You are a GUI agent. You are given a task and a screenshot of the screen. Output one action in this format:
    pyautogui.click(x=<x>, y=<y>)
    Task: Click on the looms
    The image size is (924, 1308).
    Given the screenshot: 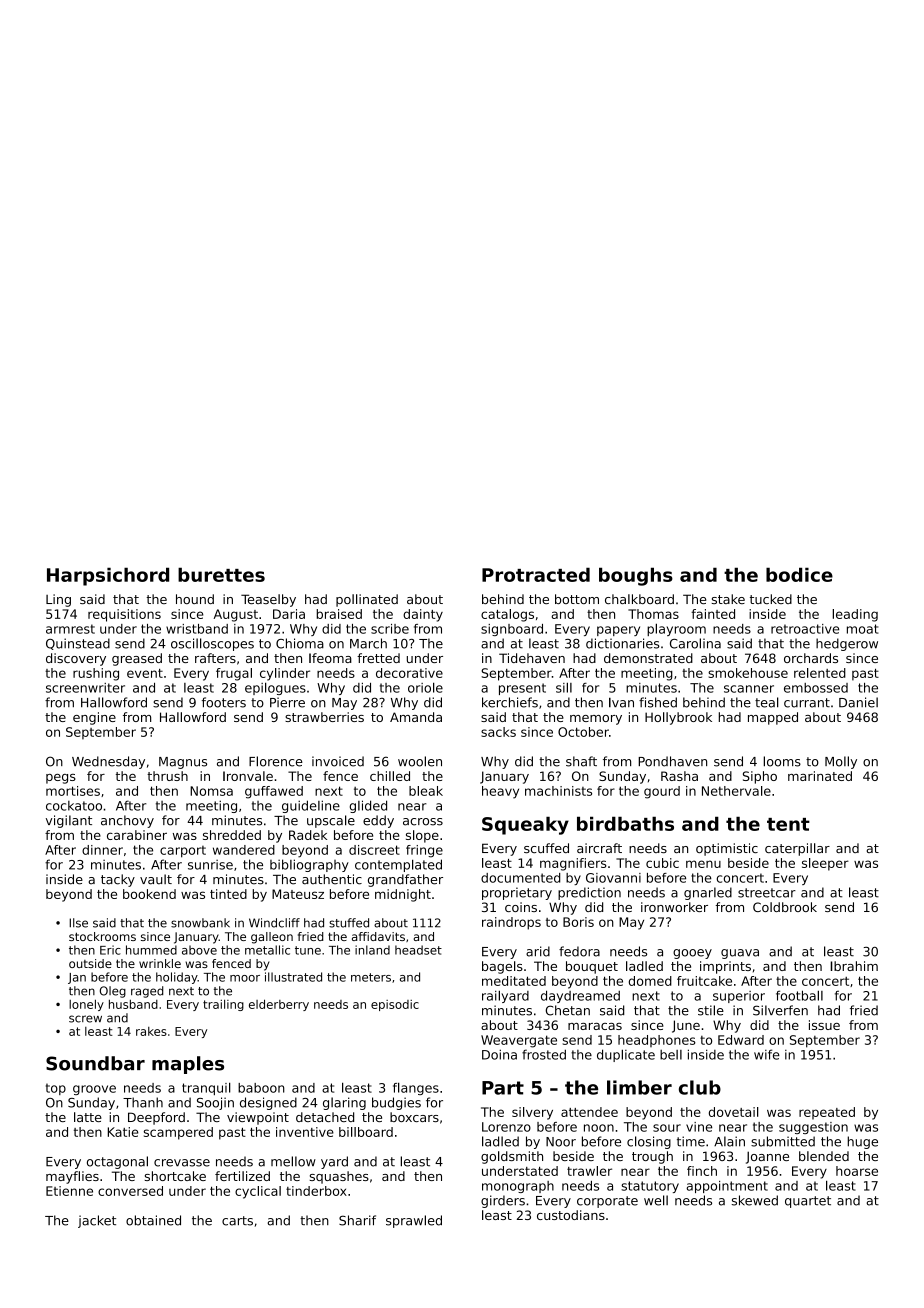 What is the action you would take?
    pyautogui.click(x=782, y=761)
